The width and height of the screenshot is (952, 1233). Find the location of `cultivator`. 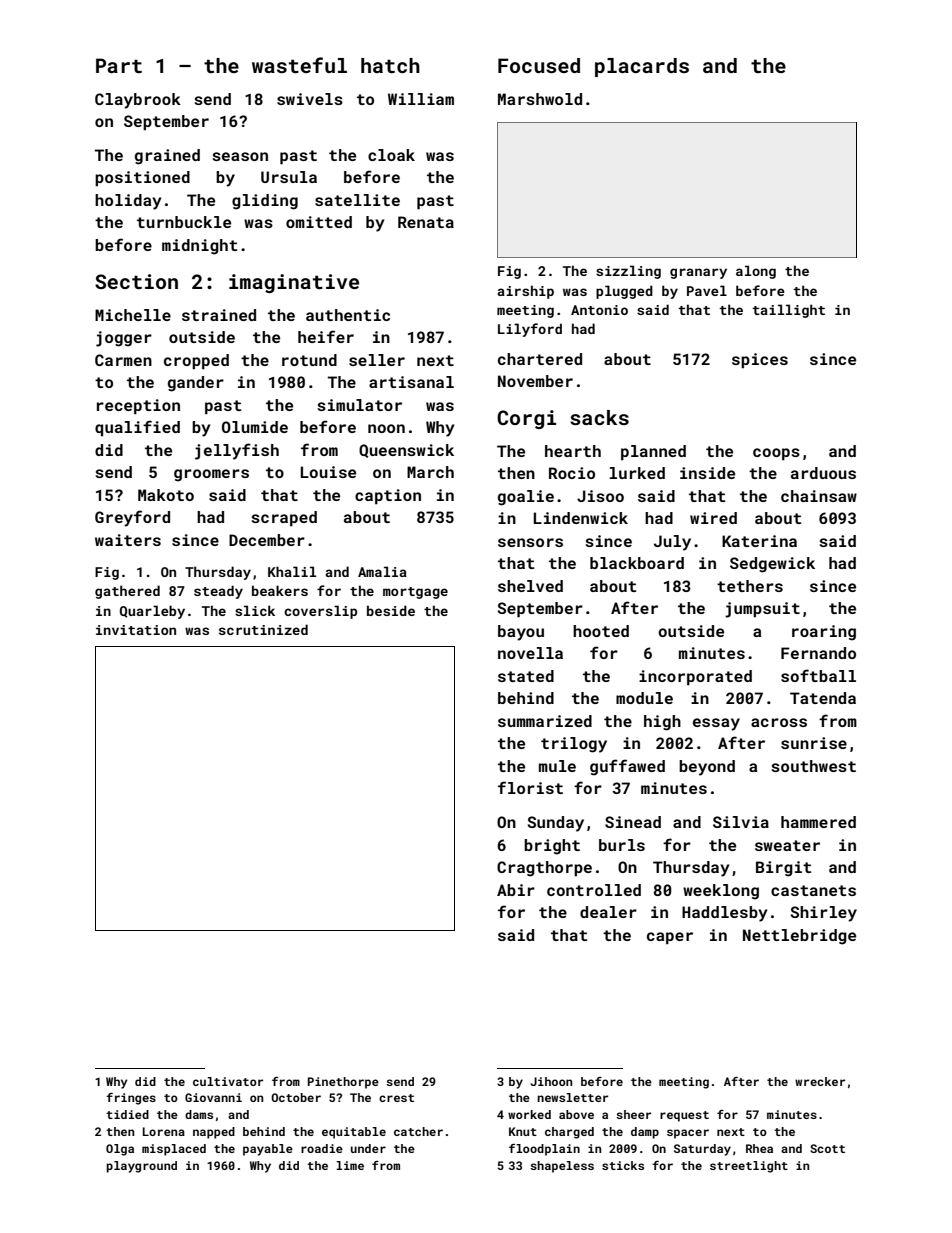

cultivator is located at coordinates (228, 1081).
